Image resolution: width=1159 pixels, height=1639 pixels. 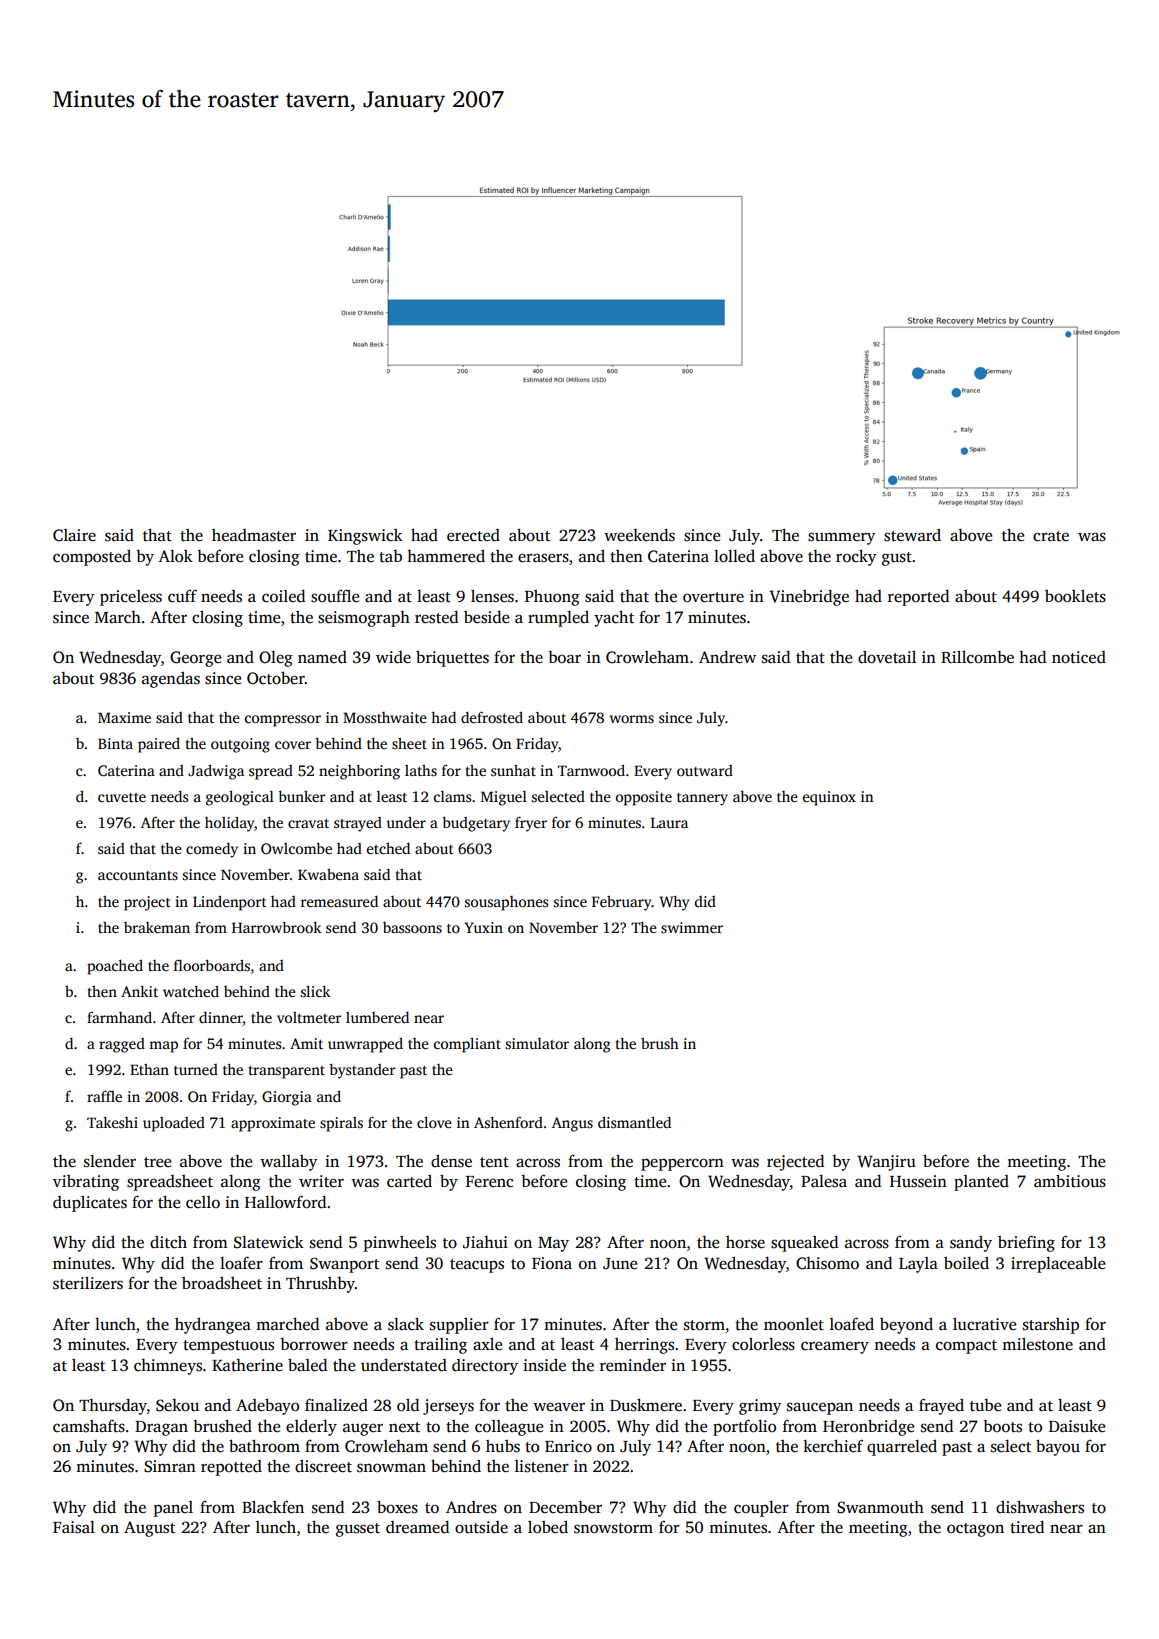 What do you see at coordinates (727, 657) in the page?
I see `Andrew` at bounding box center [727, 657].
